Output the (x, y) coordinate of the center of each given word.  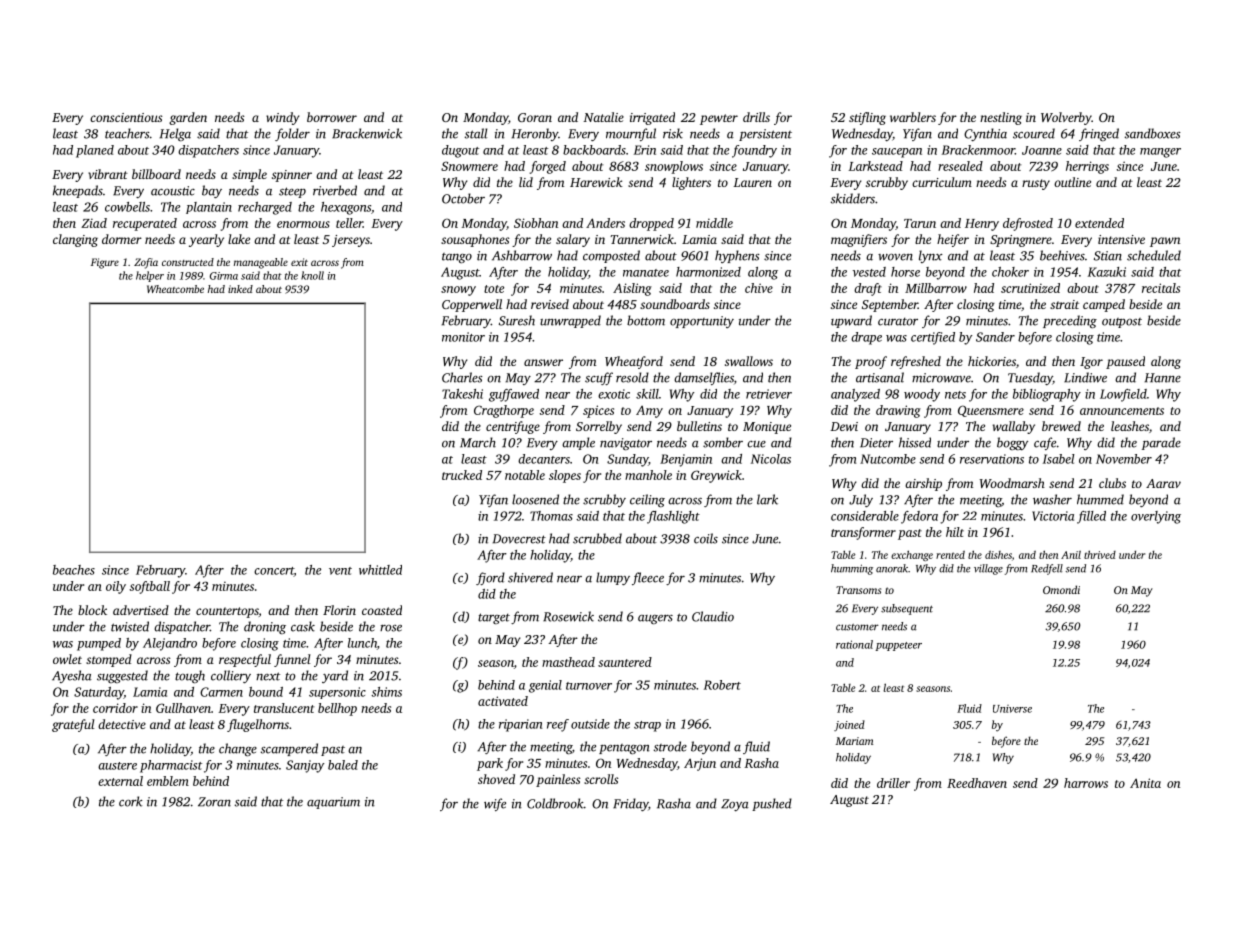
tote (494, 289)
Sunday (627, 460)
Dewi (844, 426)
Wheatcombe (175, 289)
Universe (1012, 709)
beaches (74, 570)
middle (714, 223)
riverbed (335, 190)
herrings (1087, 167)
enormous (303, 224)
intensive (1121, 239)
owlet (67, 659)
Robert (722, 685)
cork (131, 801)
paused (1125, 362)
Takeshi (462, 394)
